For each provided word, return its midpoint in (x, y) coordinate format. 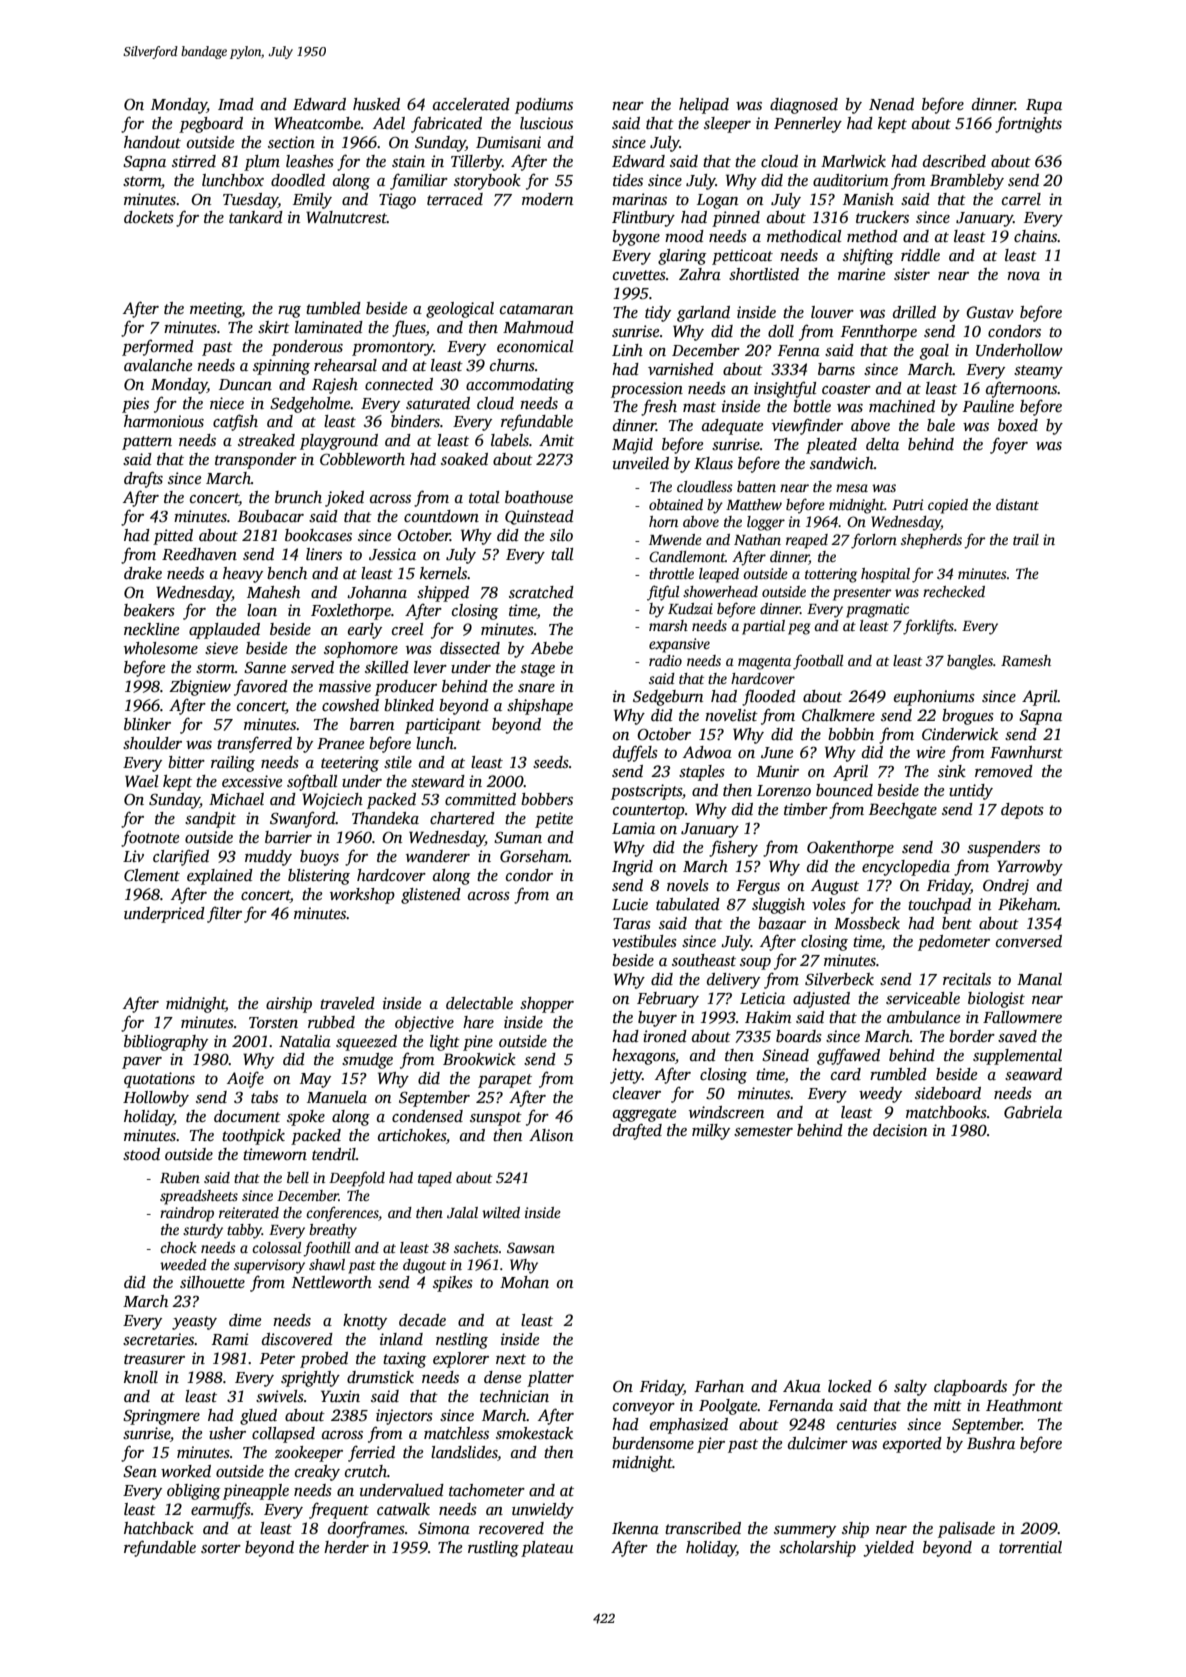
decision (900, 1130)
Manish (868, 199)
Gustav (990, 312)
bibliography (166, 1043)
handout (152, 142)
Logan (717, 201)
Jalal (462, 1212)
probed (324, 1360)
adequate (733, 427)
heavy (243, 575)
